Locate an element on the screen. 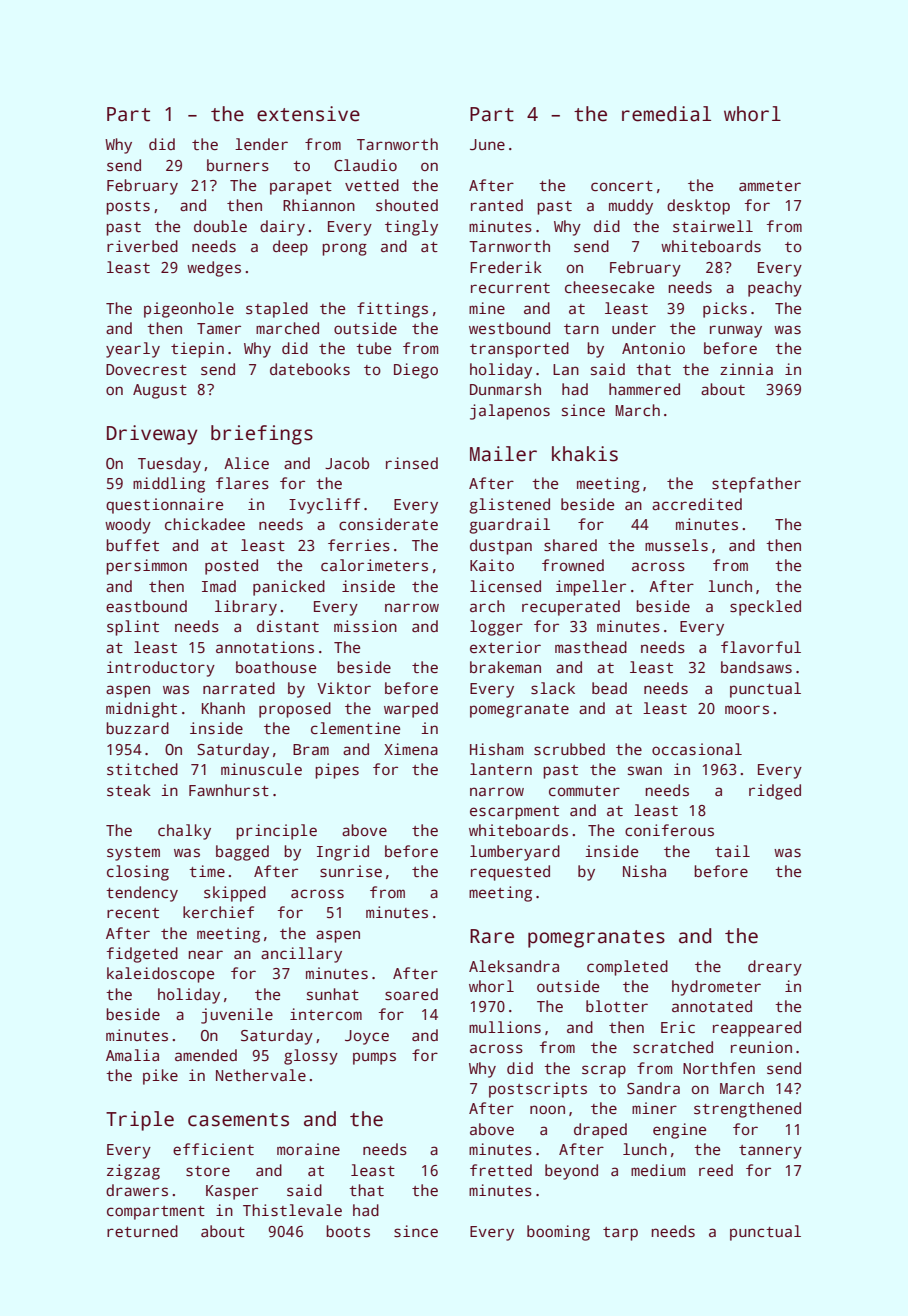 This screenshot has width=908, height=1316. peachy is located at coordinates (775, 289).
